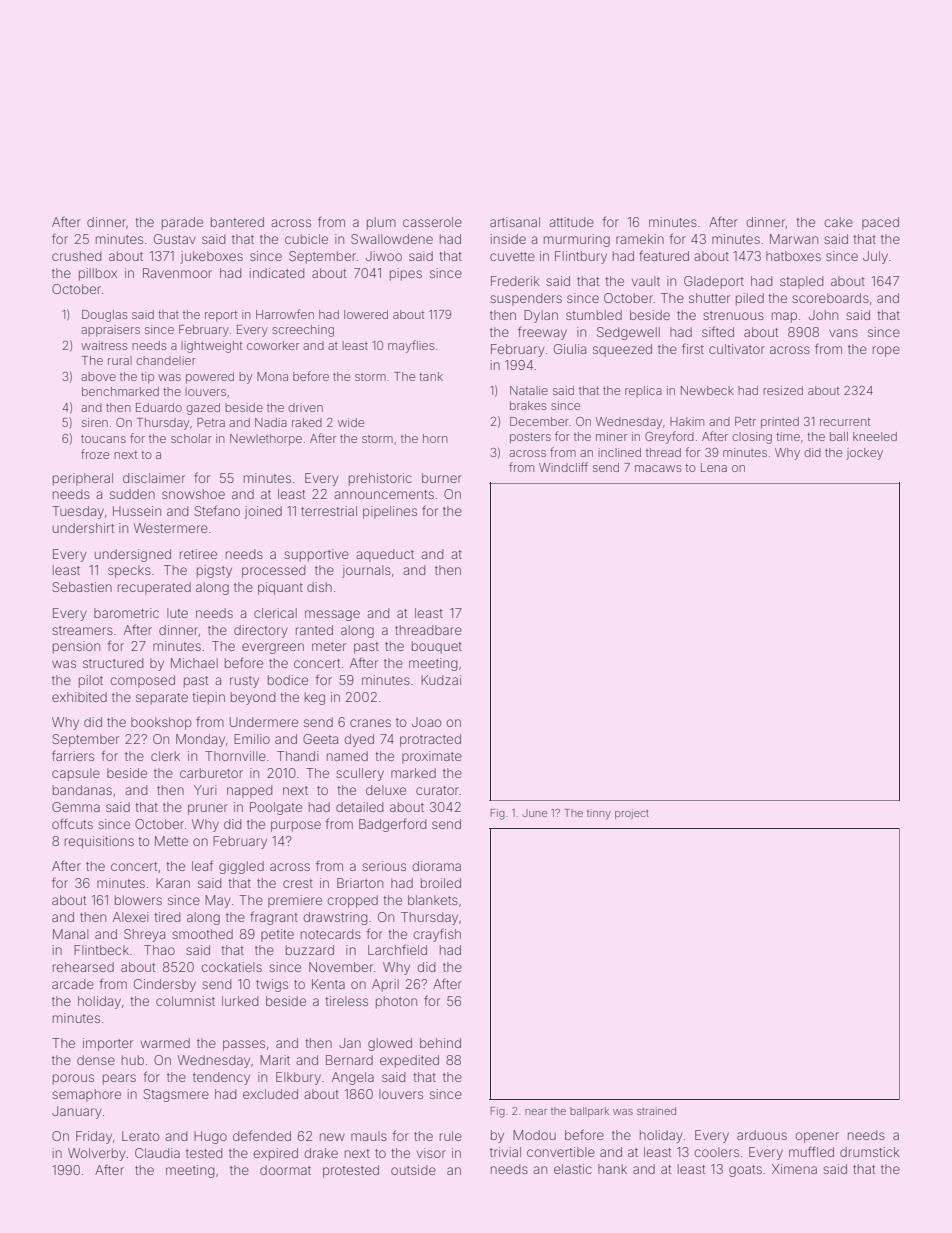  Describe the element at coordinates (79, 697) in the page. I see `exhibited` at that location.
